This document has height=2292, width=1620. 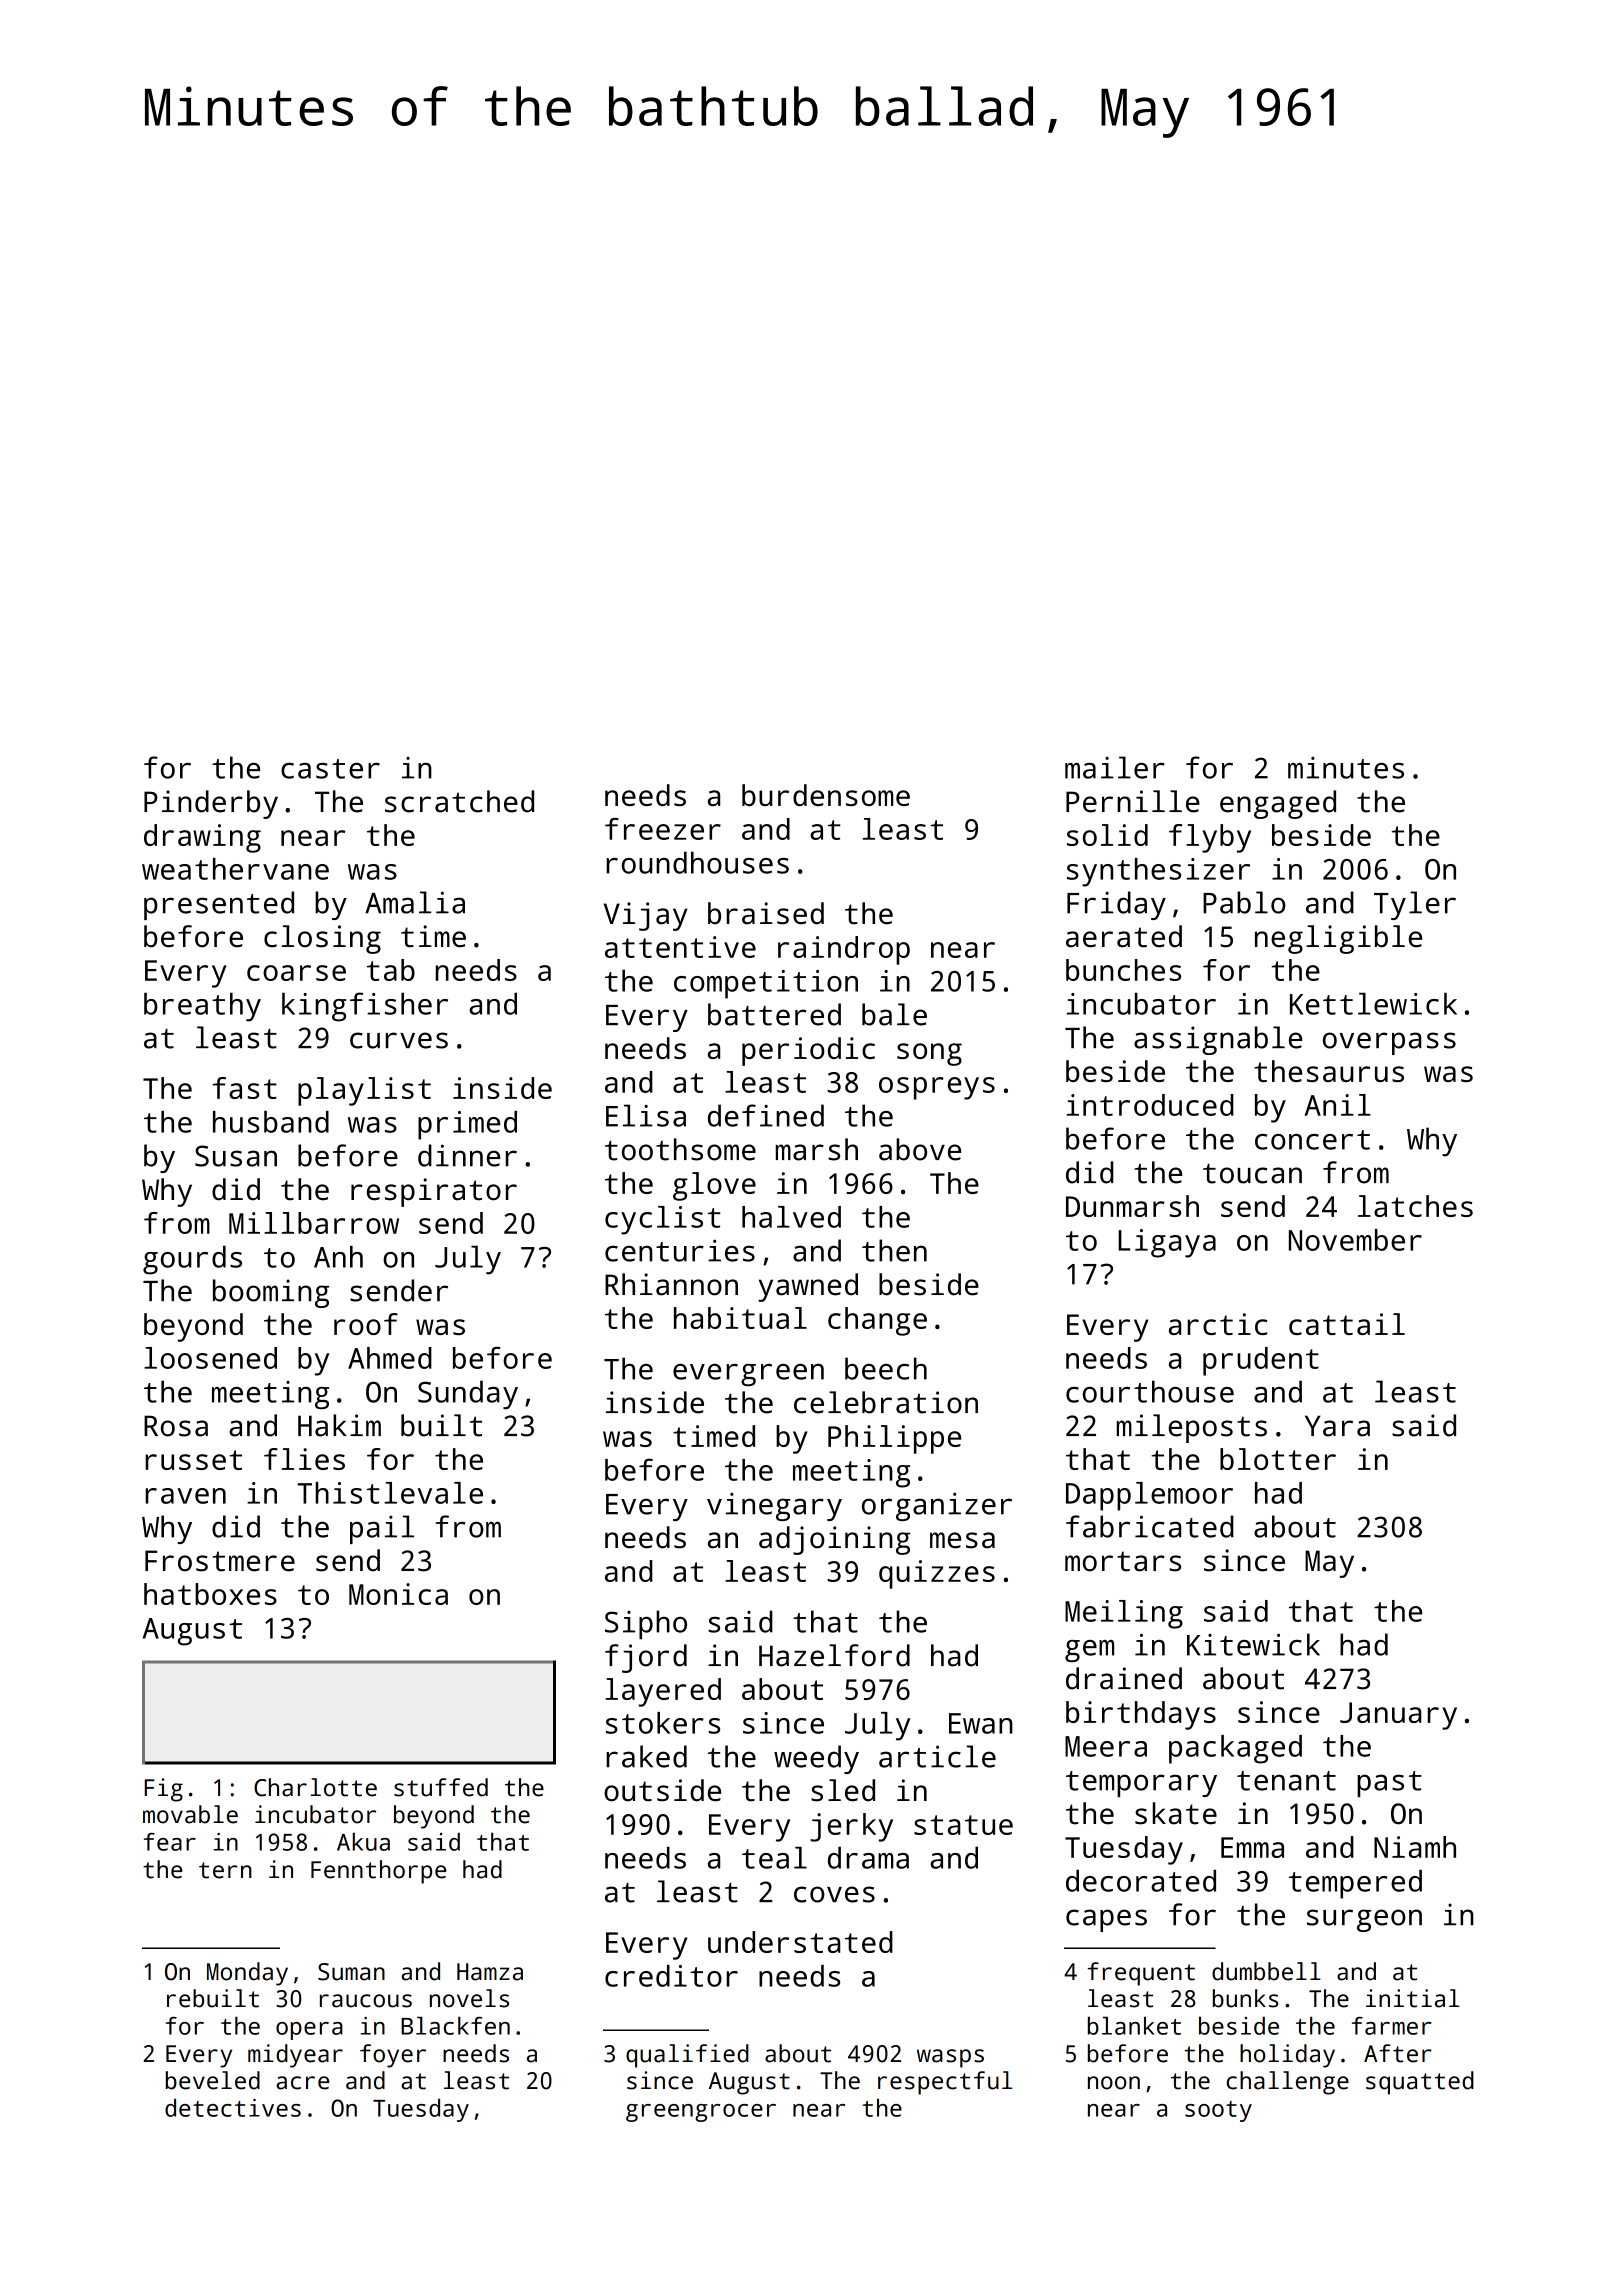 I want to click on scratched, so click(x=459, y=801).
